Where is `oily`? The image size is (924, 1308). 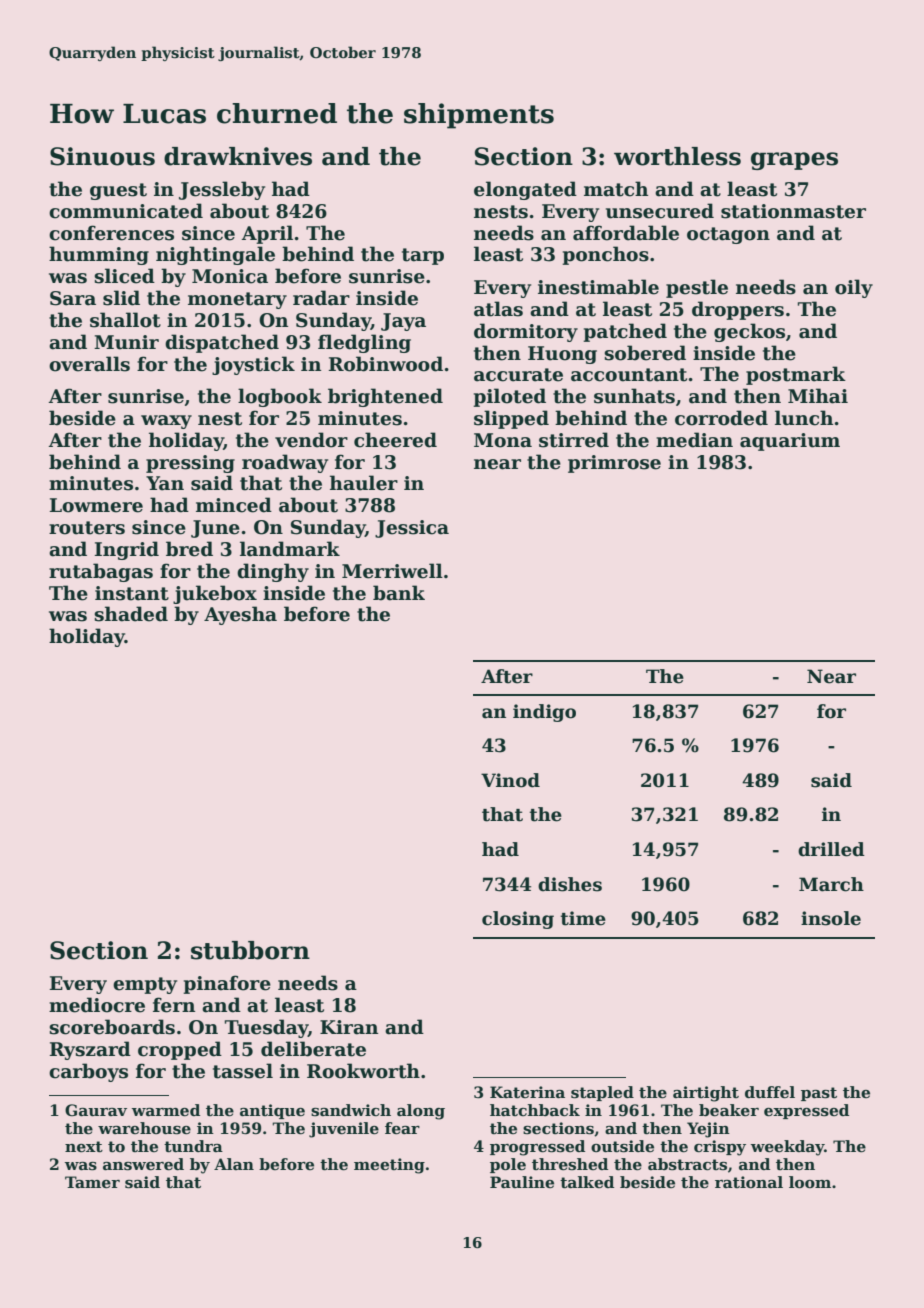 oily is located at coordinates (854, 288).
